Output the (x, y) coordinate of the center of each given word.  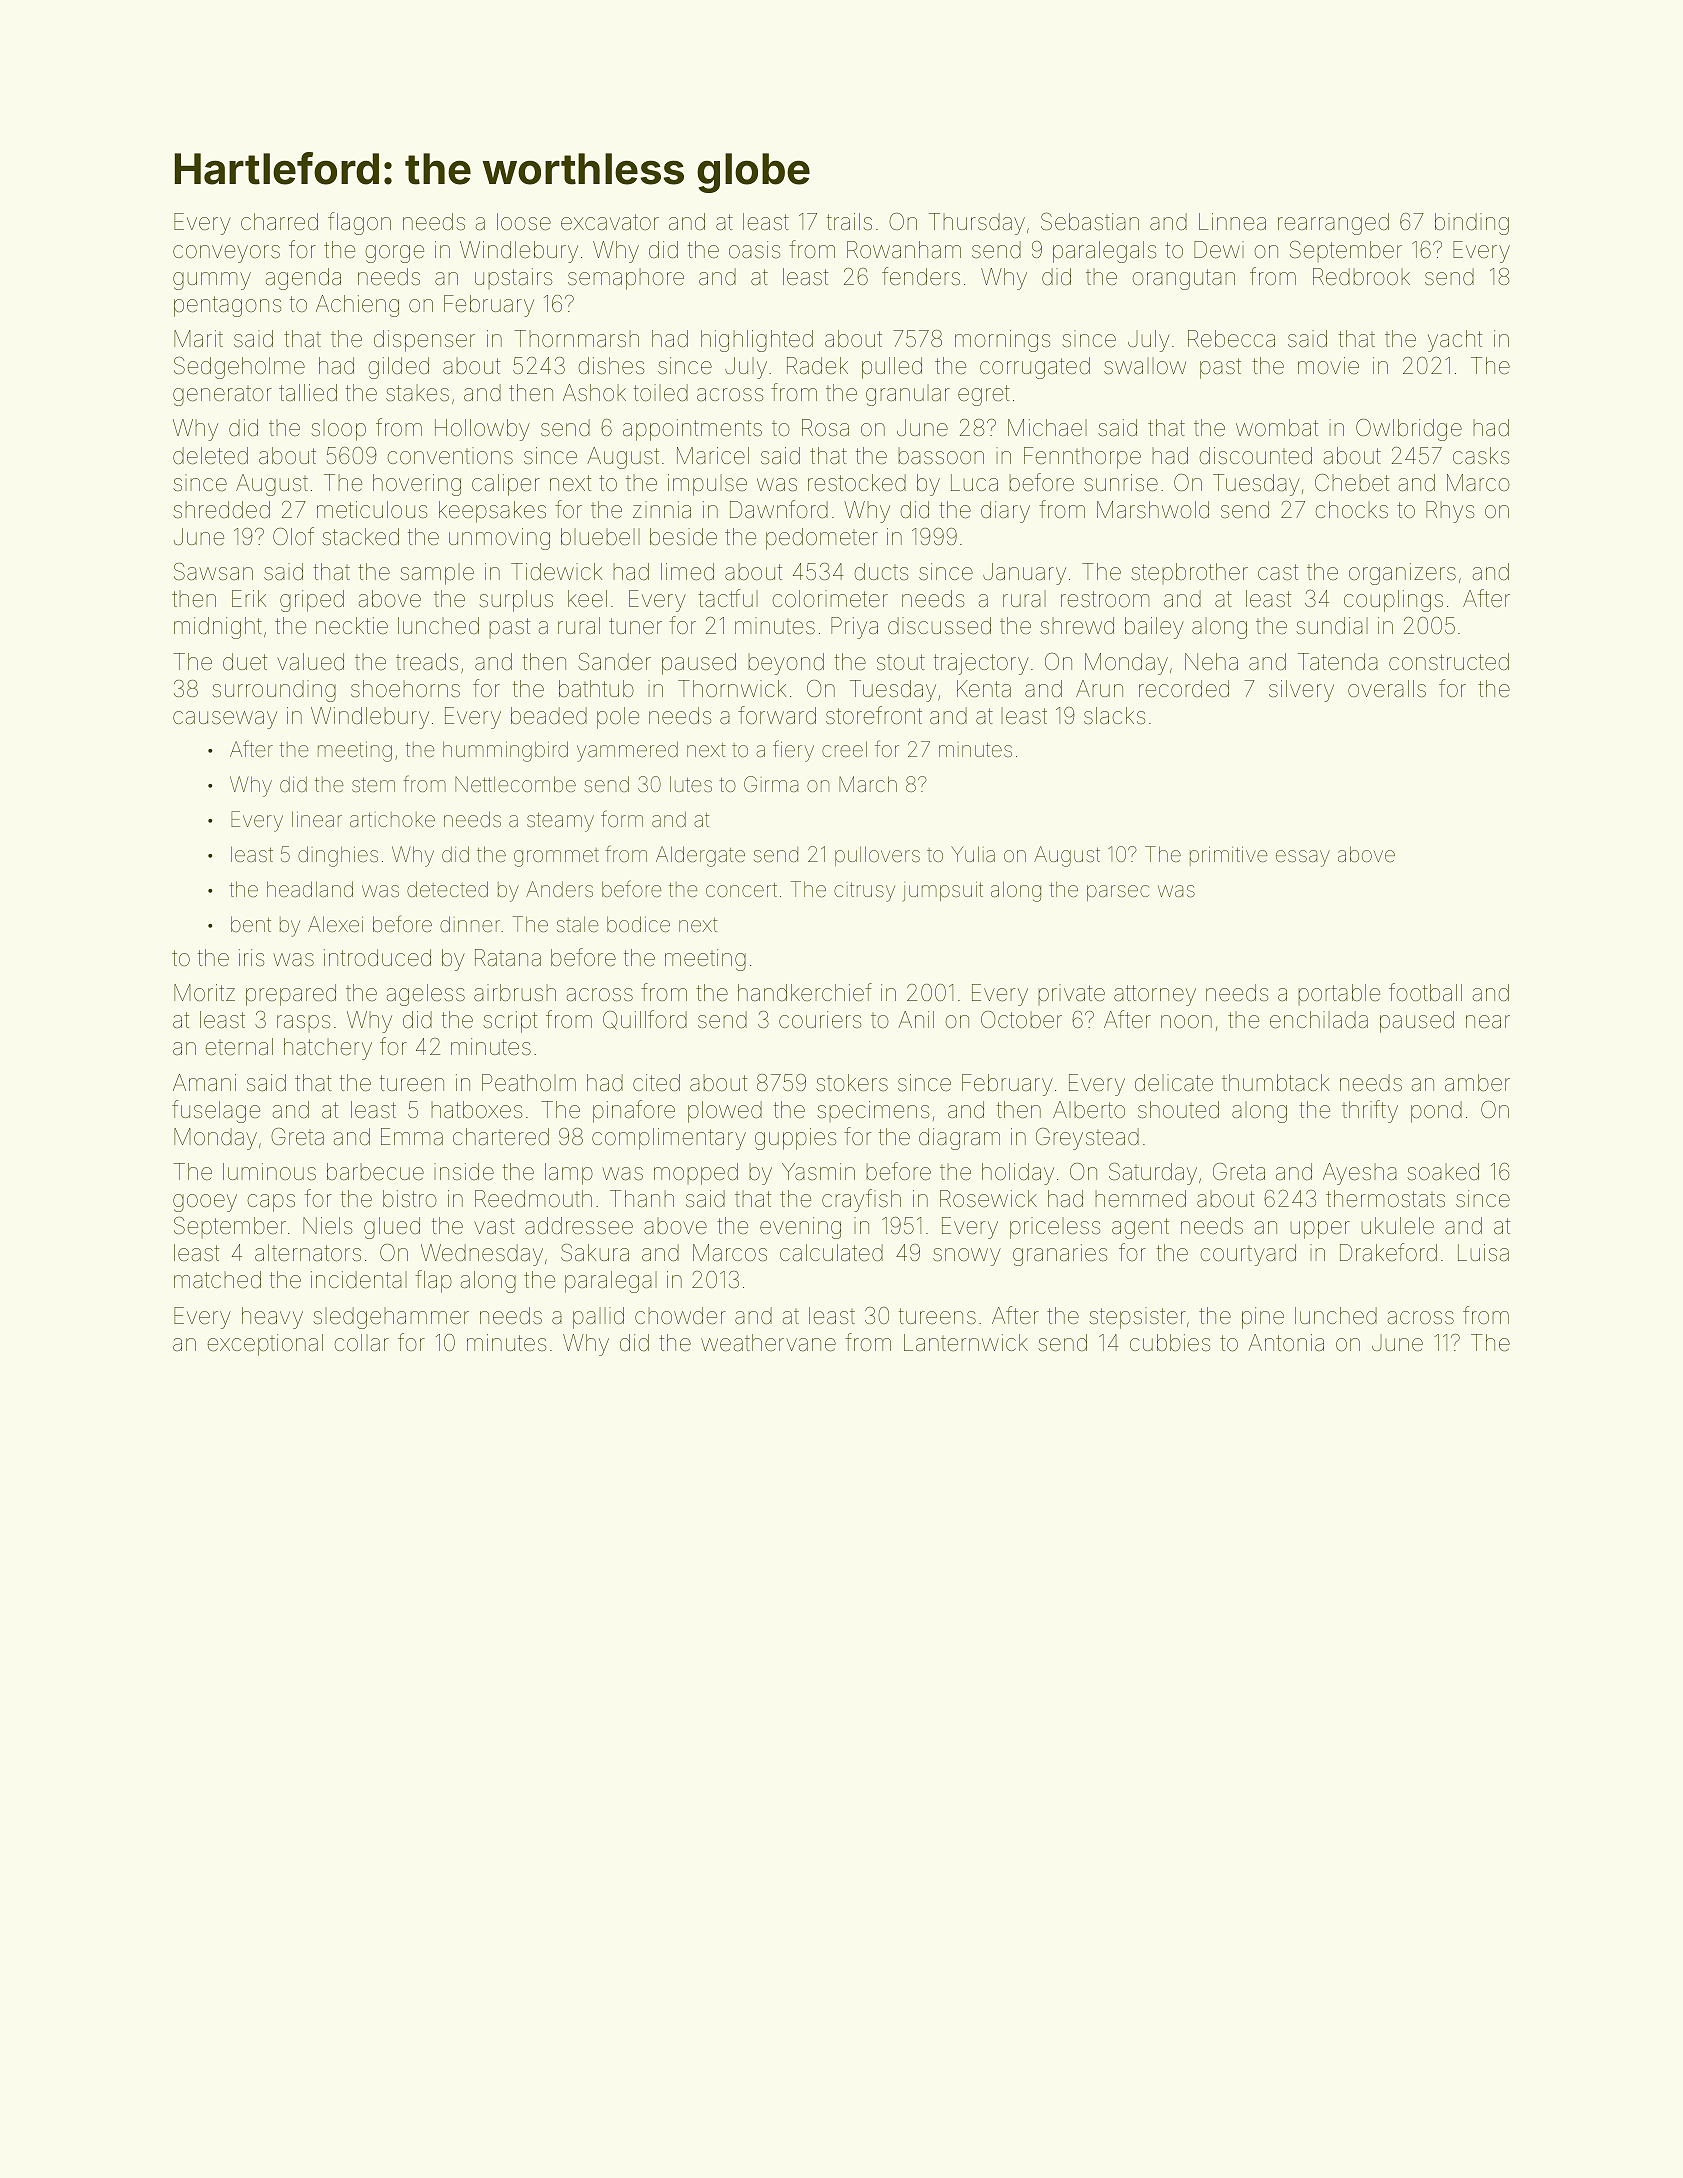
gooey (205, 1203)
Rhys (1450, 512)
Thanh (642, 1199)
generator (222, 396)
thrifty (1370, 1111)
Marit (198, 338)
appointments (692, 430)
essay (1303, 858)
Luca (974, 482)
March (868, 784)
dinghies (338, 856)
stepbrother (1189, 573)
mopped (696, 1174)
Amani (204, 1082)
